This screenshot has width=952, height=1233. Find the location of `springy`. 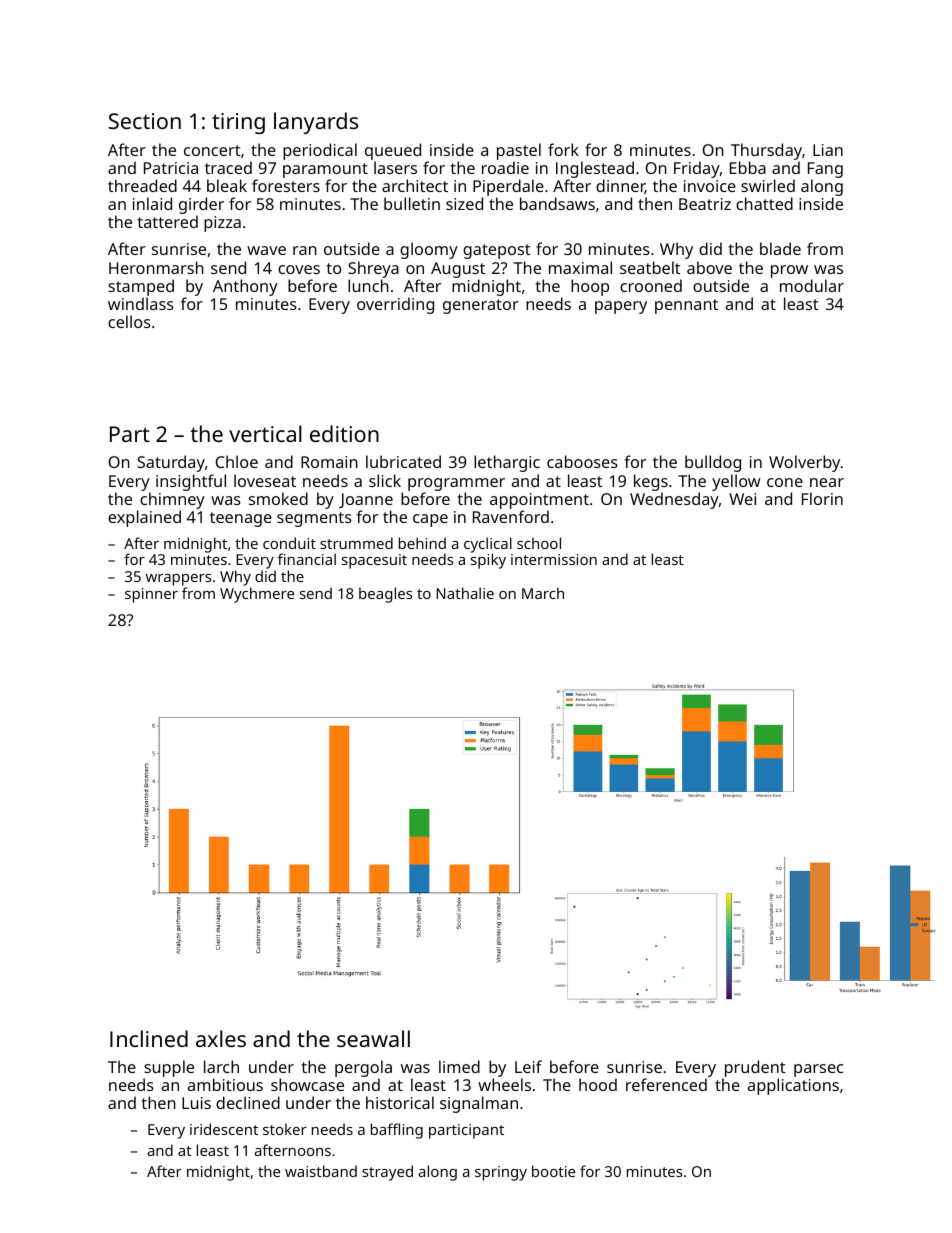

springy is located at coordinates (501, 1173).
